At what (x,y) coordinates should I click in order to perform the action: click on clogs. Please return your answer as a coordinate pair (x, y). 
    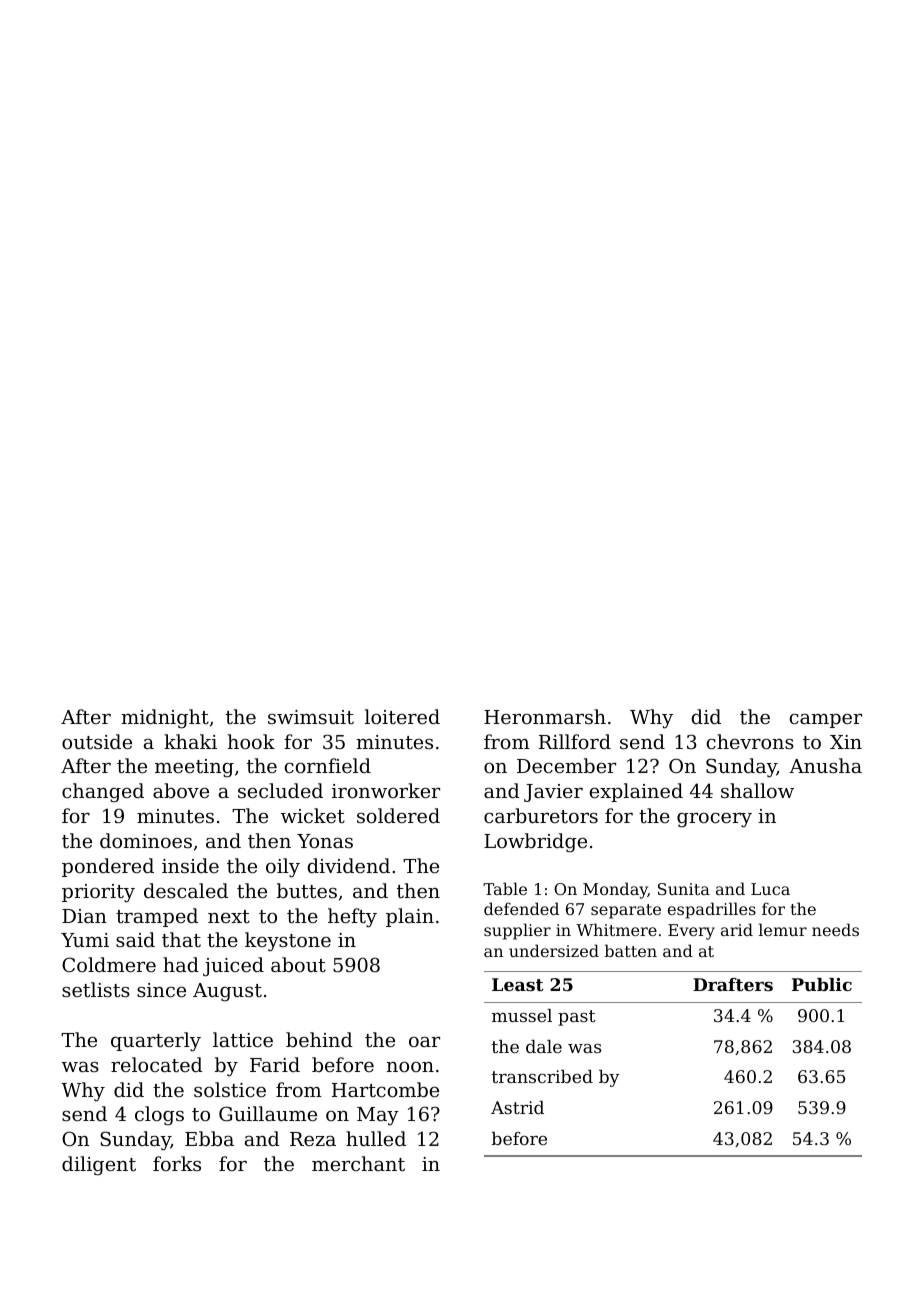
    Looking at the image, I should click on (159, 1116).
